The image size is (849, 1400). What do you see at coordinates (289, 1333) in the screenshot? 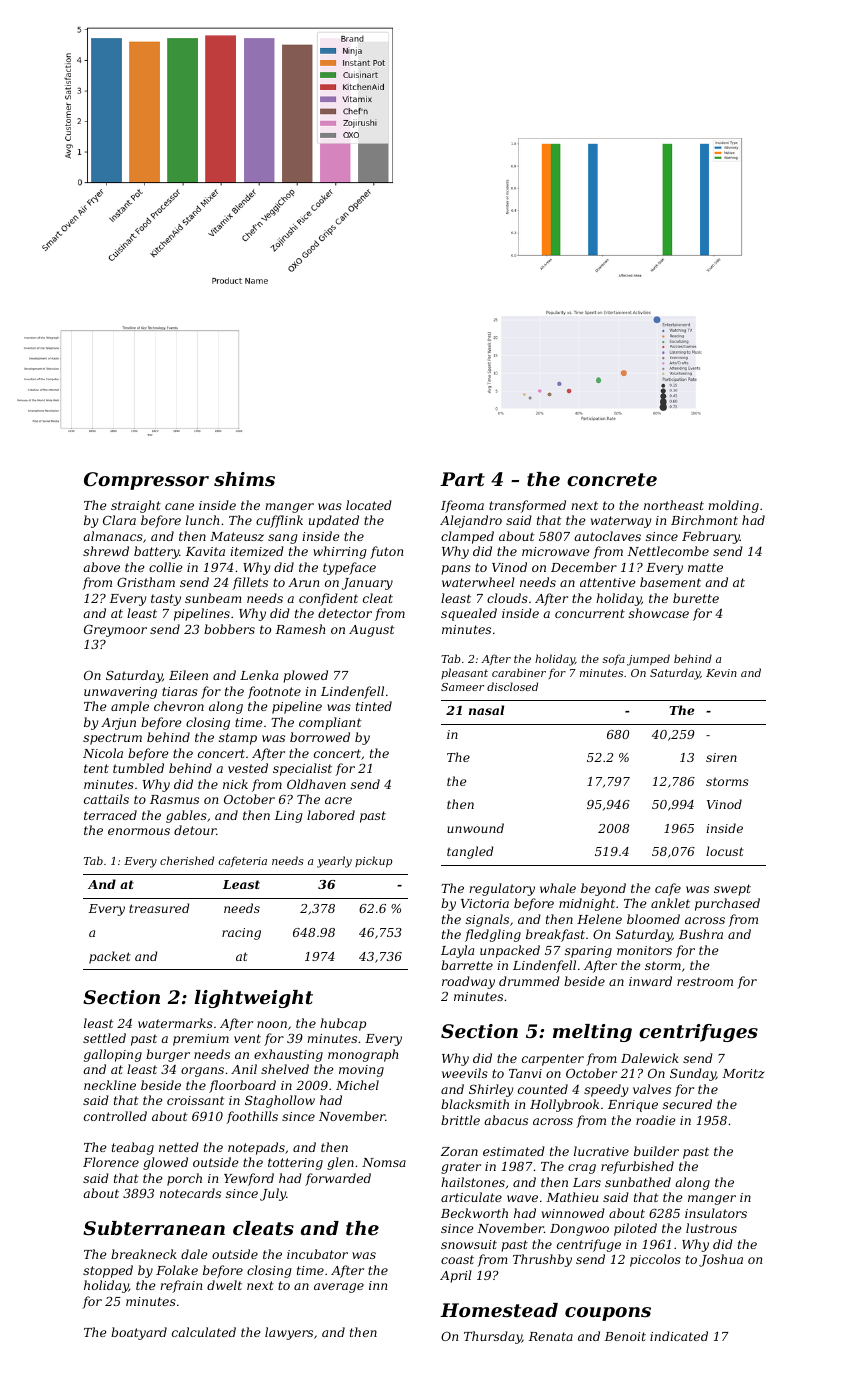
I see `lawyers` at bounding box center [289, 1333].
